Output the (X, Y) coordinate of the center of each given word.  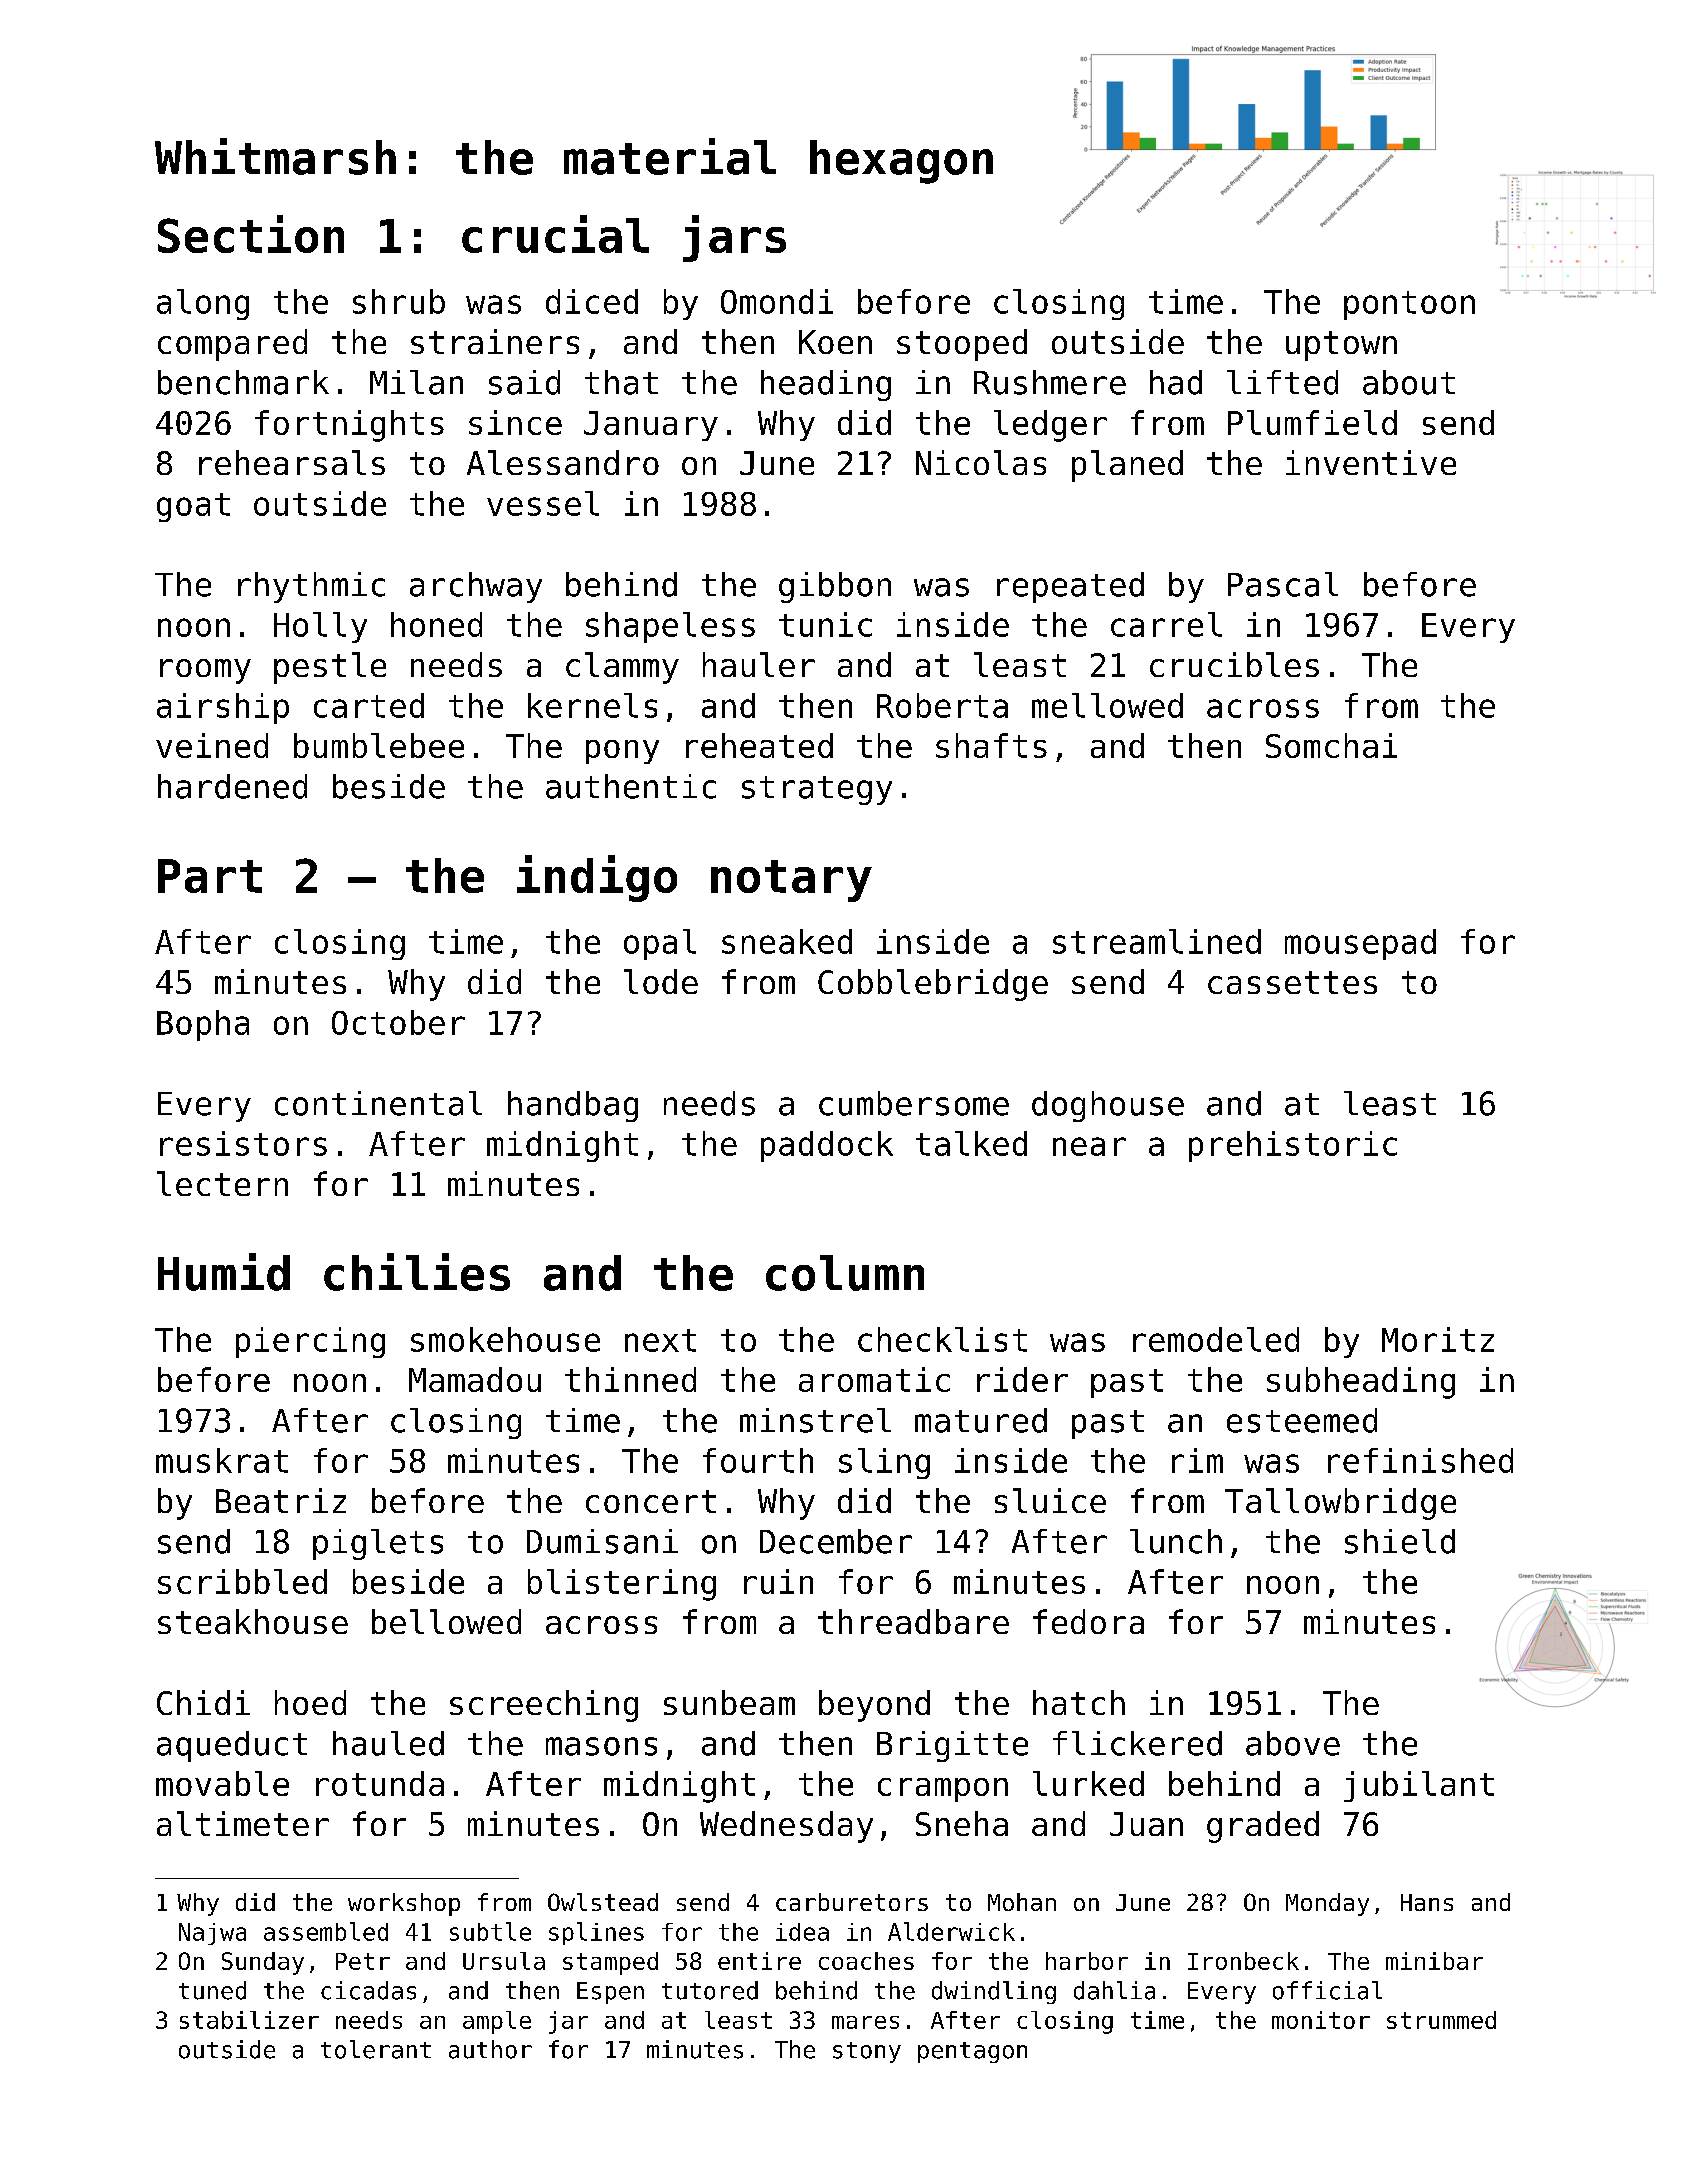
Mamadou (475, 1379)
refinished (1420, 1460)
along (203, 304)
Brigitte (952, 1746)
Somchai (1331, 745)
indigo (597, 878)
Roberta (942, 705)
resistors (243, 1143)
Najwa (212, 1934)
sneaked (787, 941)
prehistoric (1293, 1146)
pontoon (1409, 305)
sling (884, 1463)
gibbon (835, 587)
